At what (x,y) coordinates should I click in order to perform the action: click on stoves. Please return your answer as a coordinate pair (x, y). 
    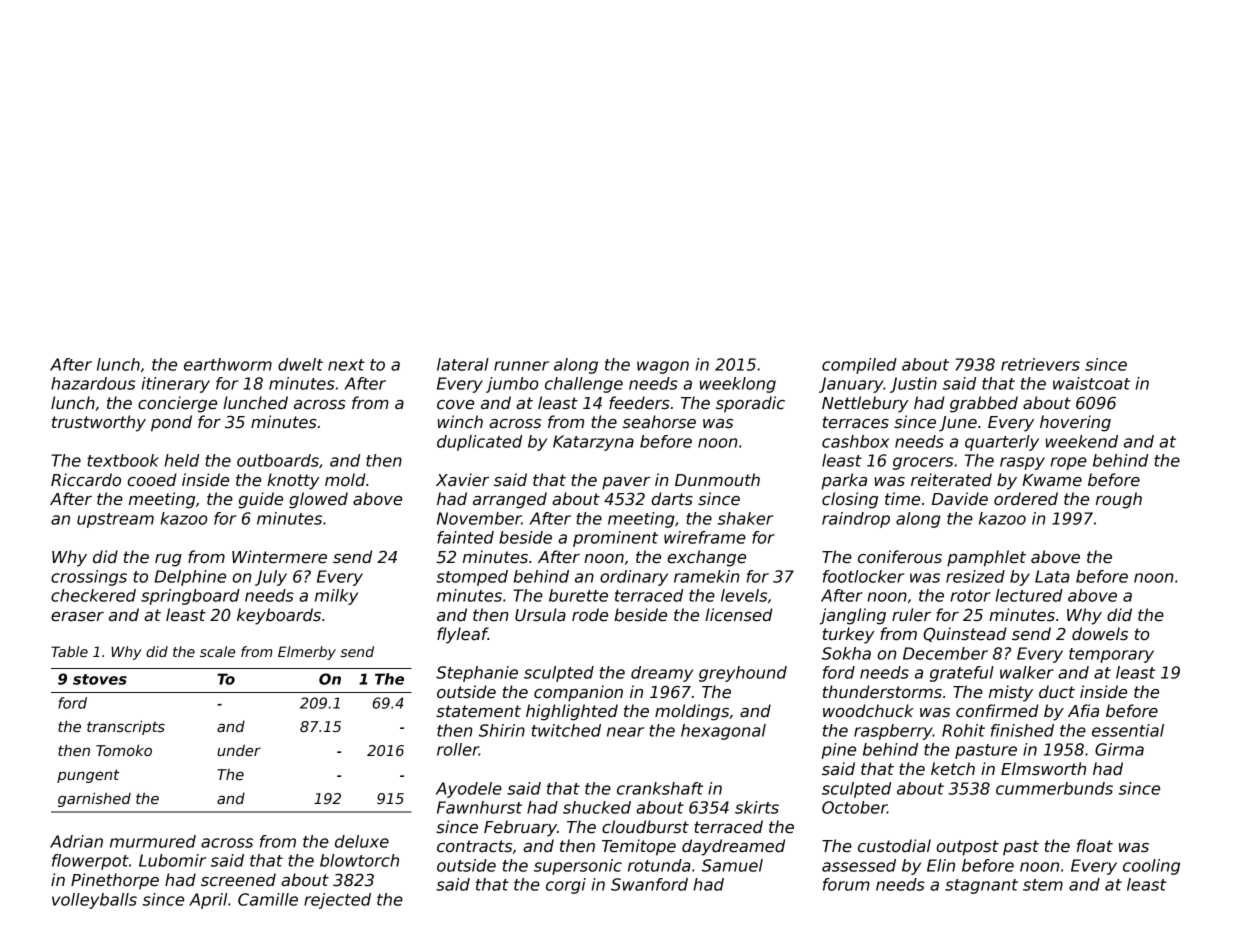
    Looking at the image, I should click on (100, 679).
